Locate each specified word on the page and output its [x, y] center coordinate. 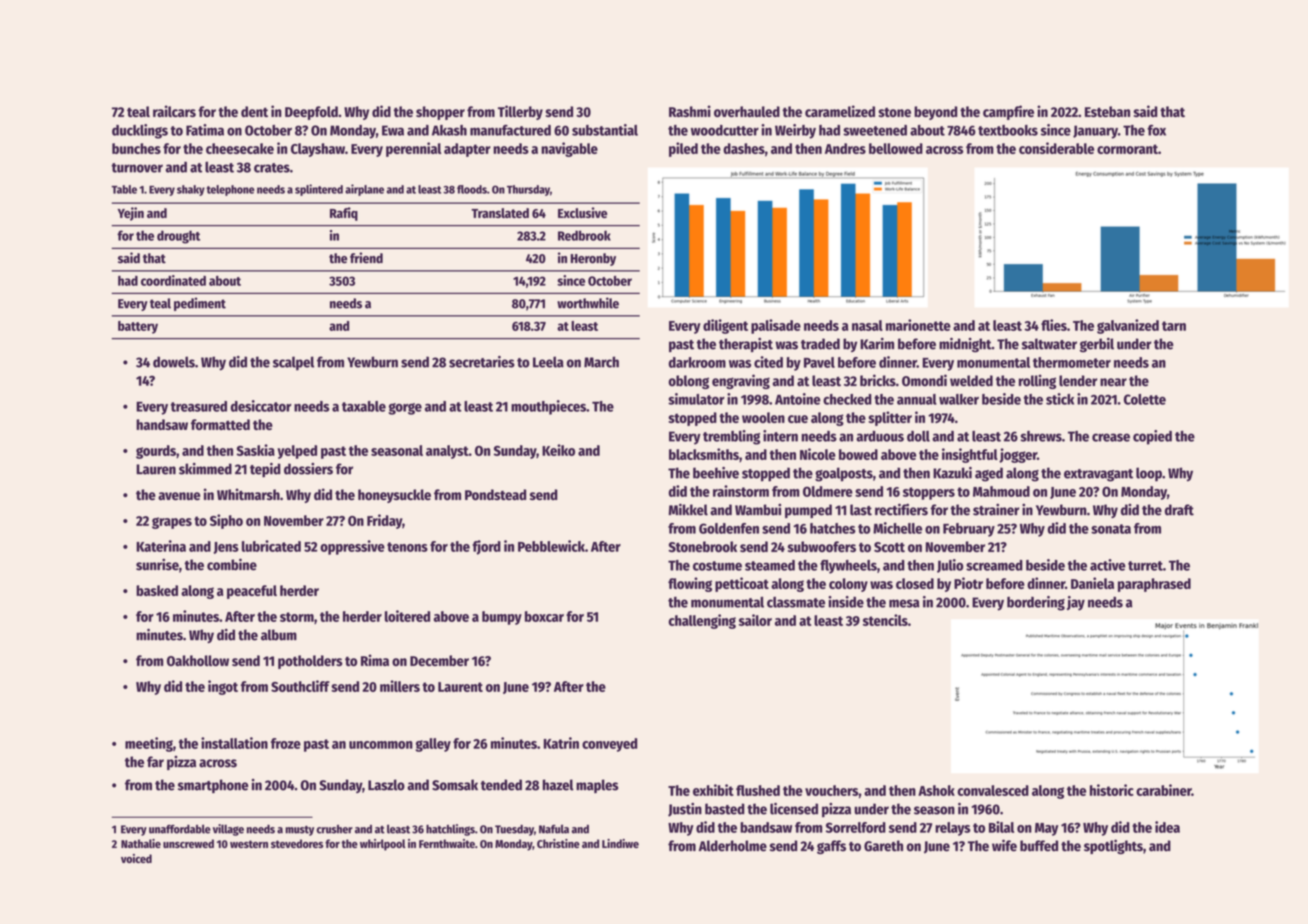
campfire [1008, 112]
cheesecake [240, 148]
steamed [770, 565]
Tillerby [520, 112]
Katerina [161, 546]
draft [1179, 510]
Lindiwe [620, 843]
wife [1004, 845]
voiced [136, 858]
